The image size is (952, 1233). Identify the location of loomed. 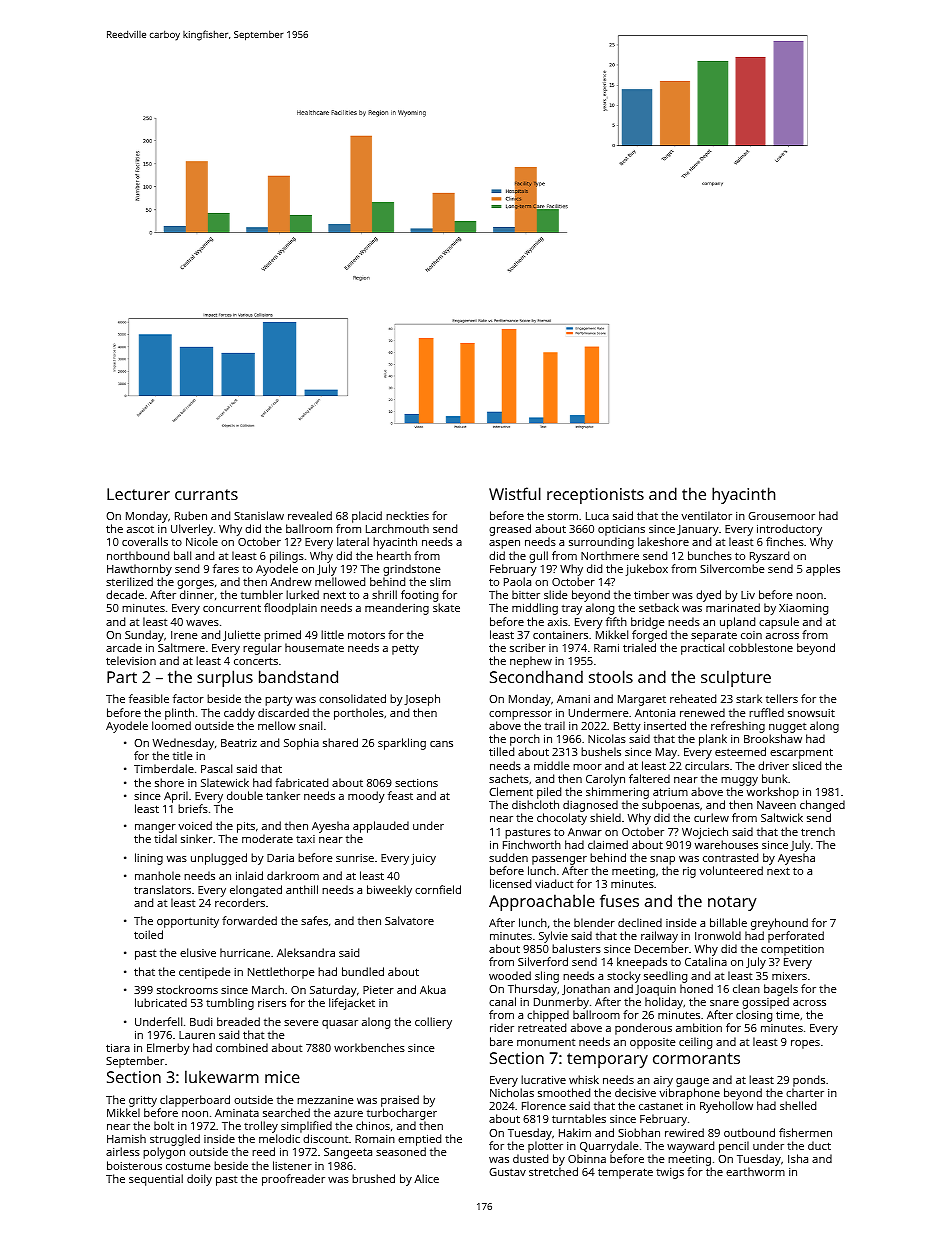
(171, 725).
